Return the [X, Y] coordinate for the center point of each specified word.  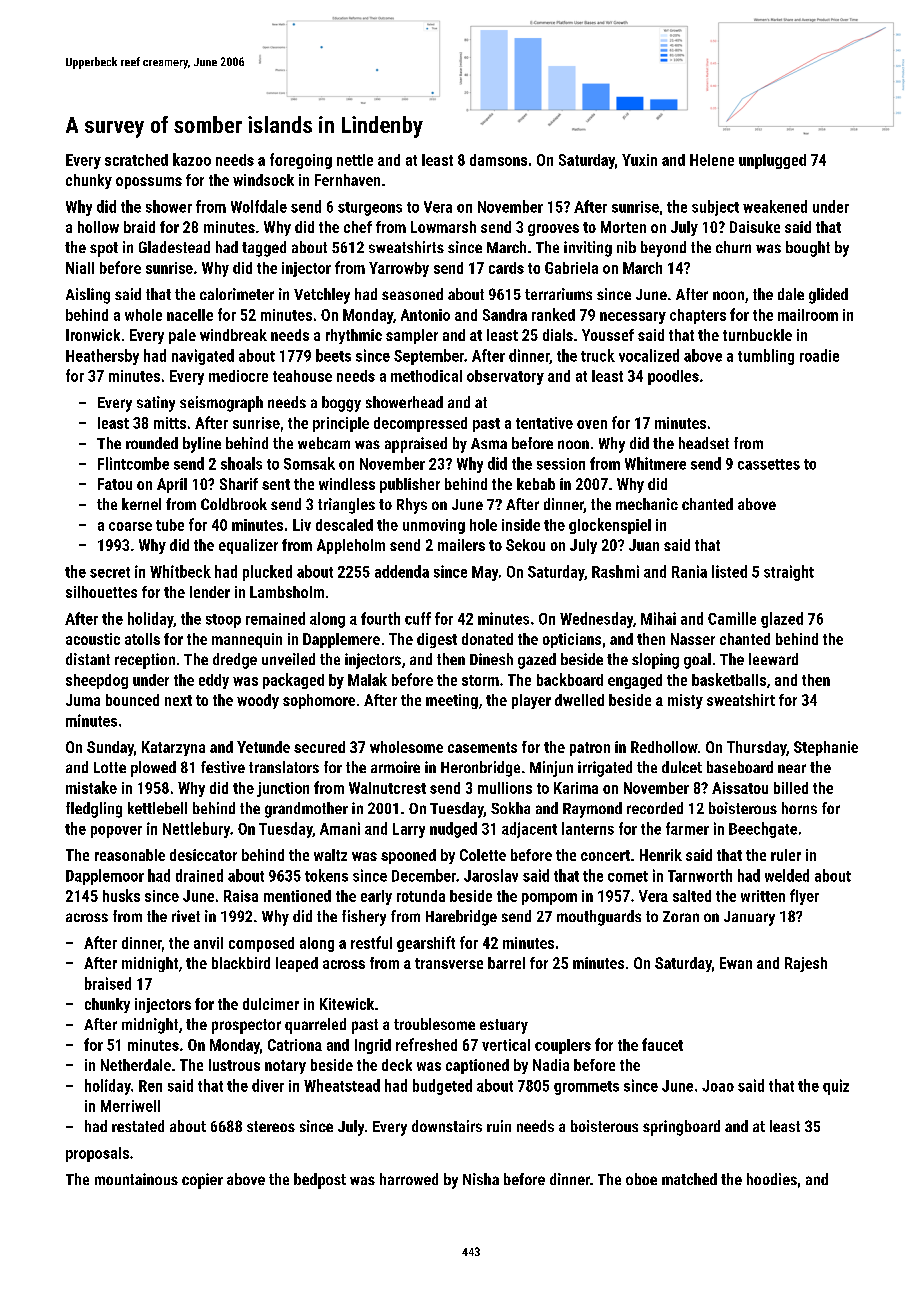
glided [828, 296]
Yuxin [639, 160]
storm [480, 680]
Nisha [481, 1179]
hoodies [772, 1179]
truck [598, 355]
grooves [553, 230]
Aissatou [740, 788]
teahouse [302, 376]
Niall [80, 268]
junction [283, 789]
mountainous [136, 1179]
